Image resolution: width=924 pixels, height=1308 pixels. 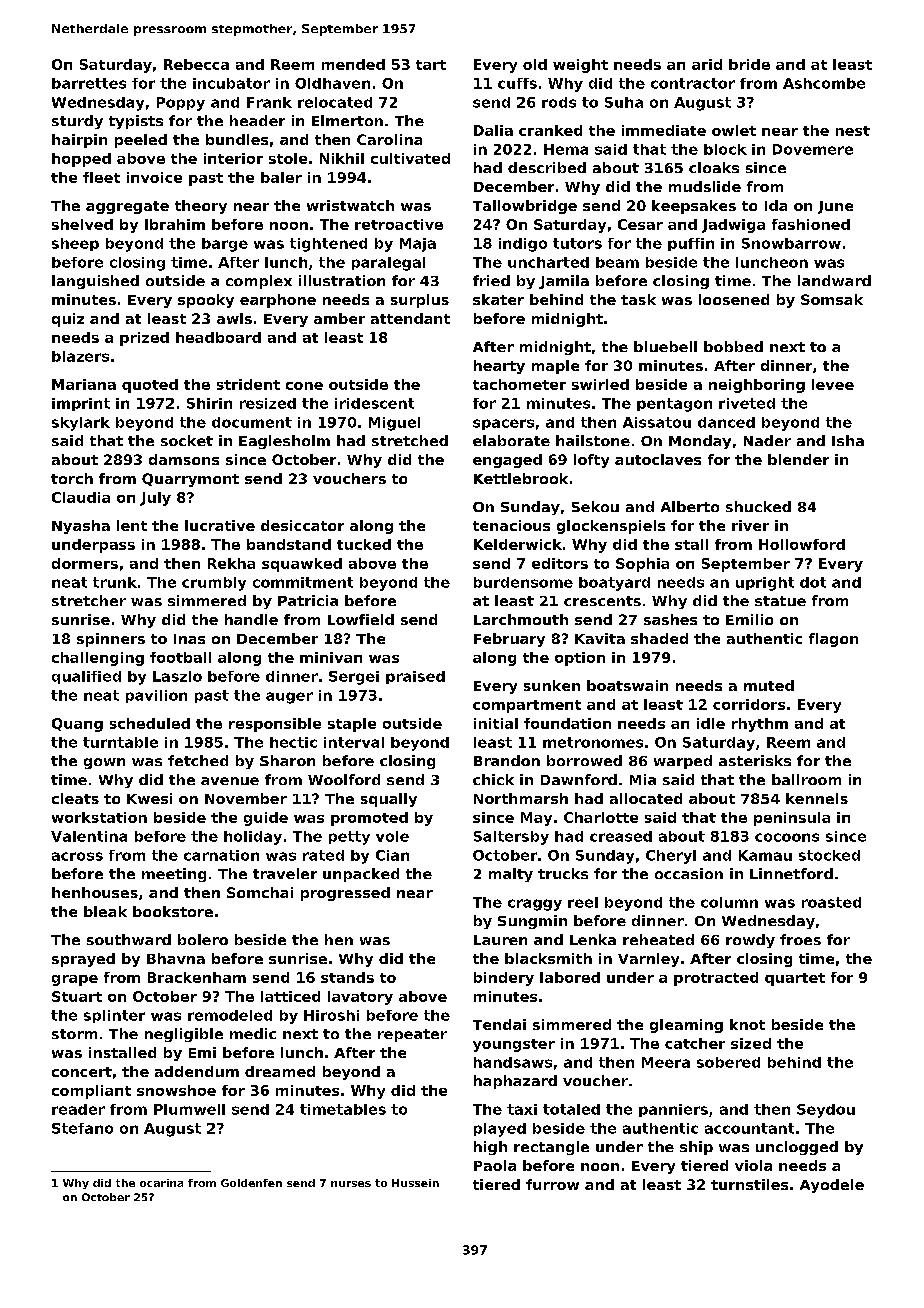 I want to click on ocarina, so click(x=161, y=1183).
